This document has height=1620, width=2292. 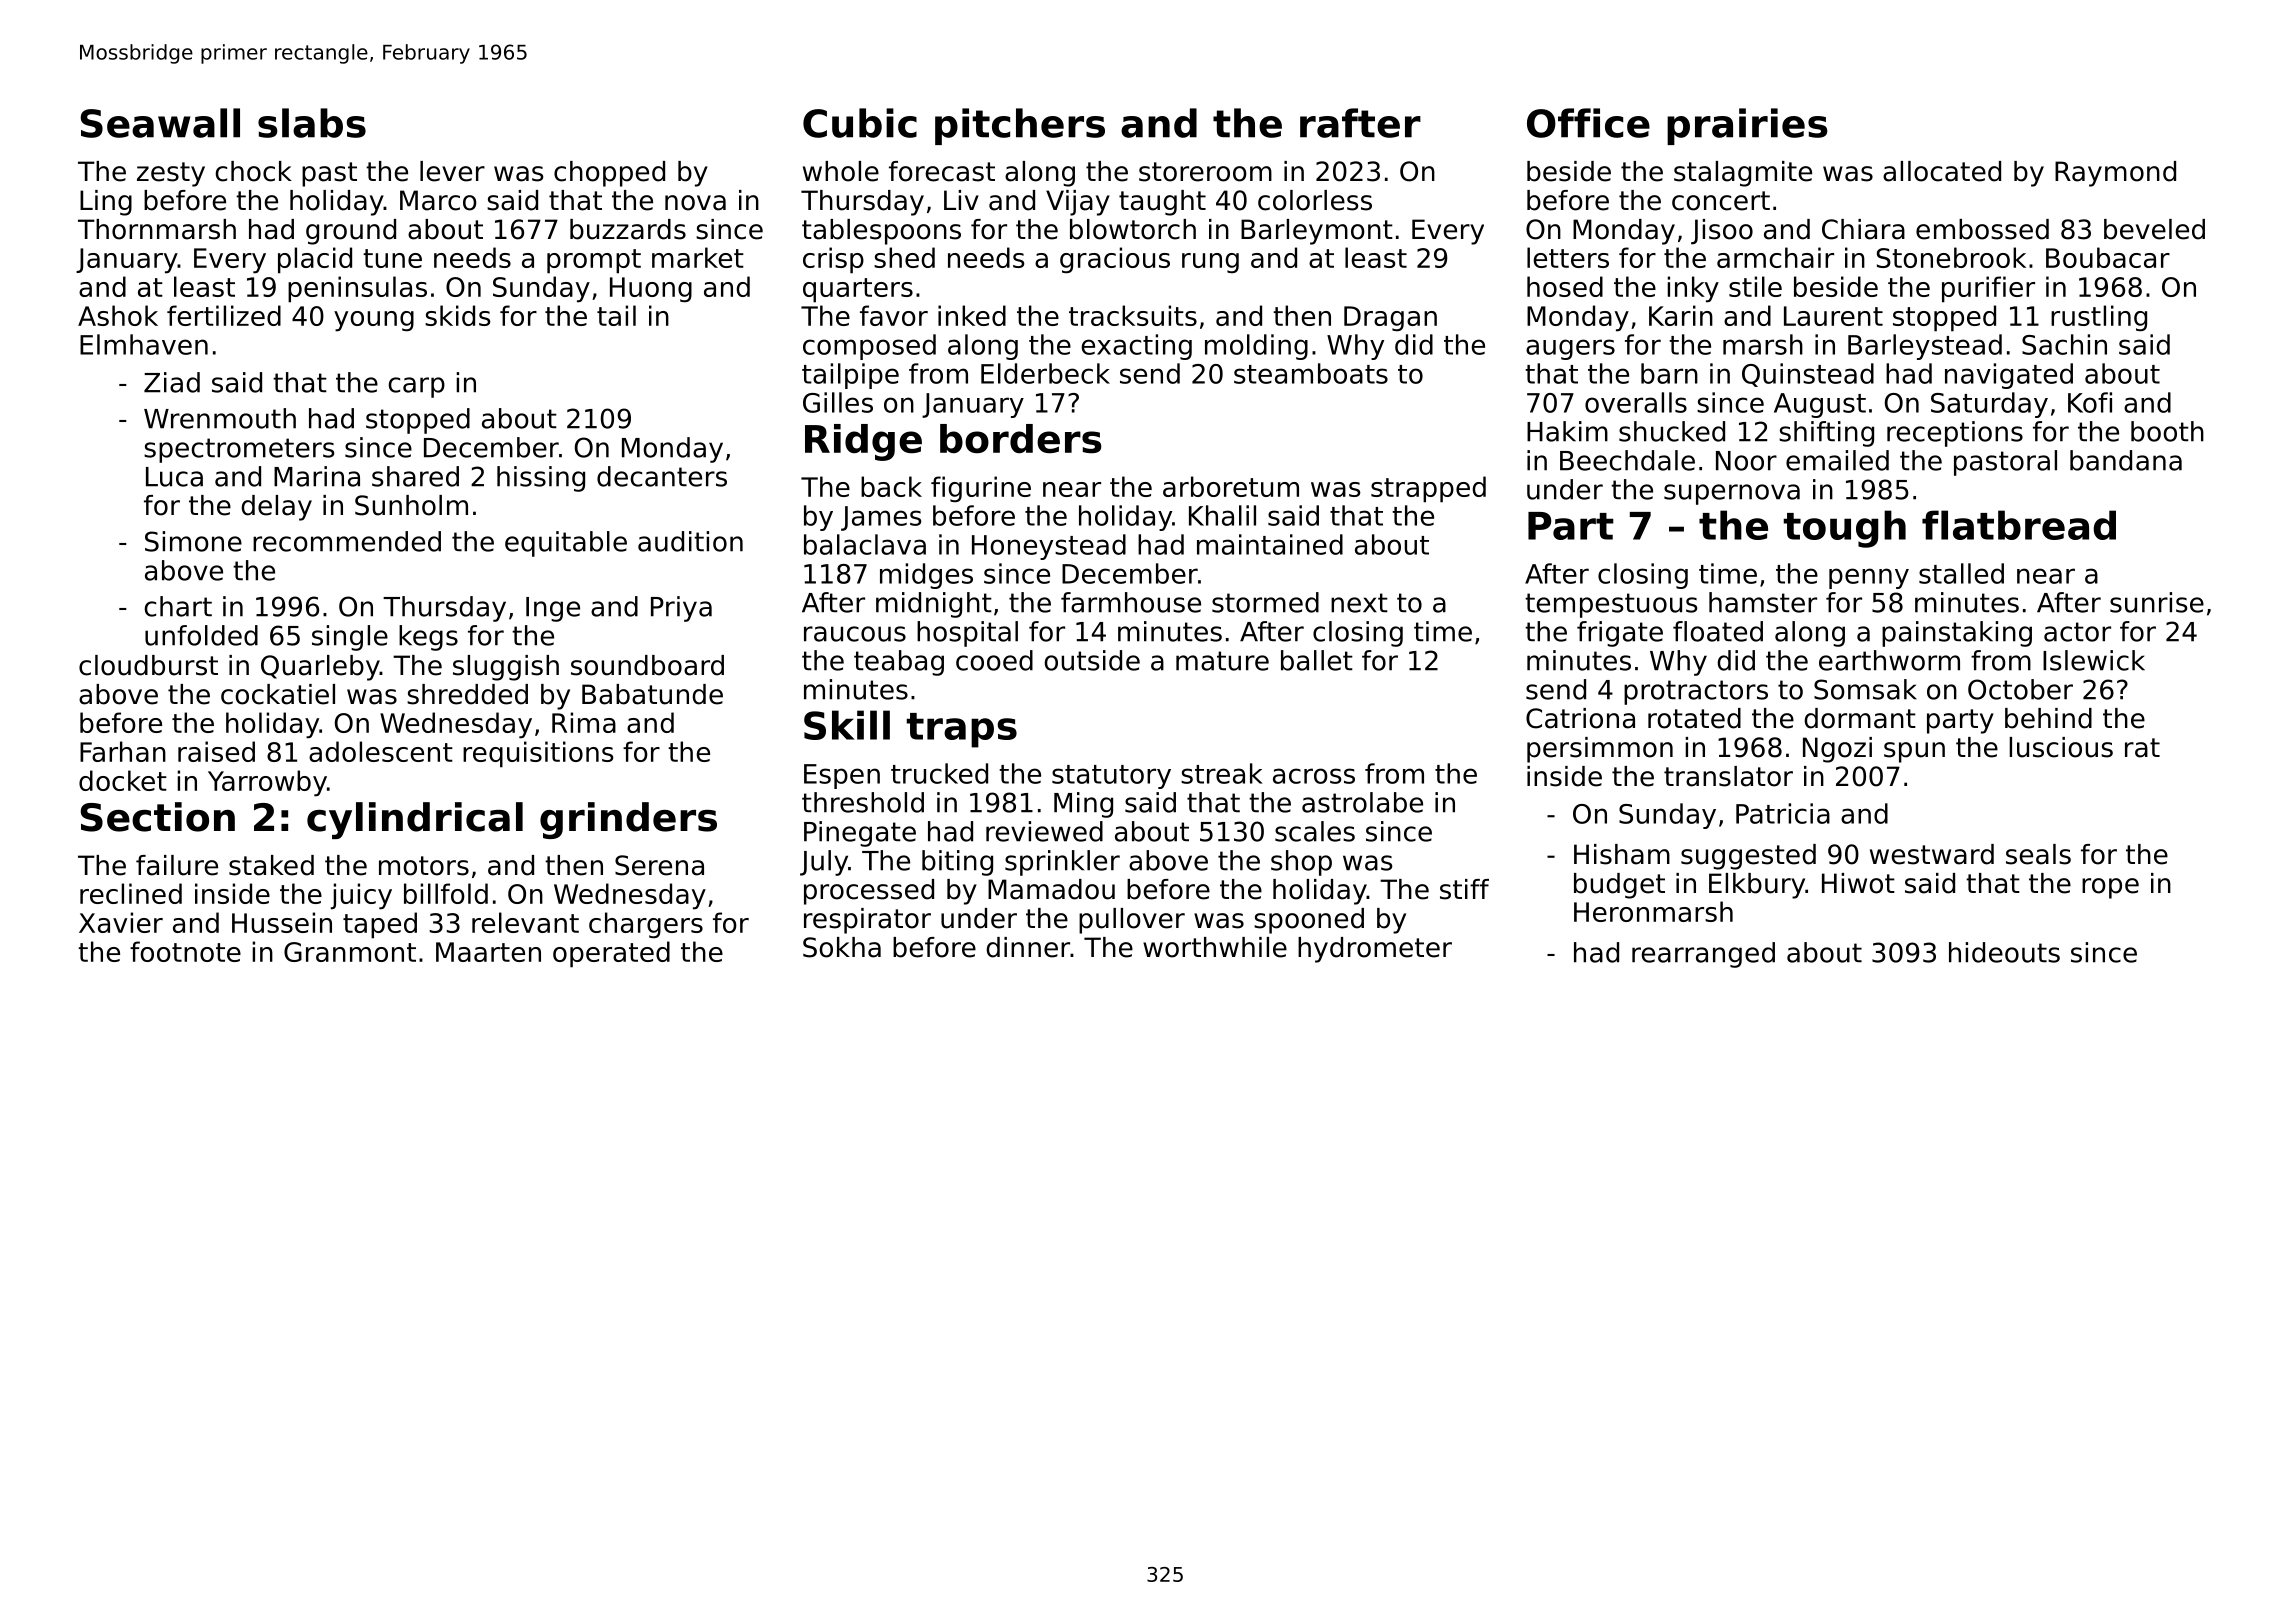 What do you see at coordinates (1020, 126) in the document?
I see `pitchers` at bounding box center [1020, 126].
